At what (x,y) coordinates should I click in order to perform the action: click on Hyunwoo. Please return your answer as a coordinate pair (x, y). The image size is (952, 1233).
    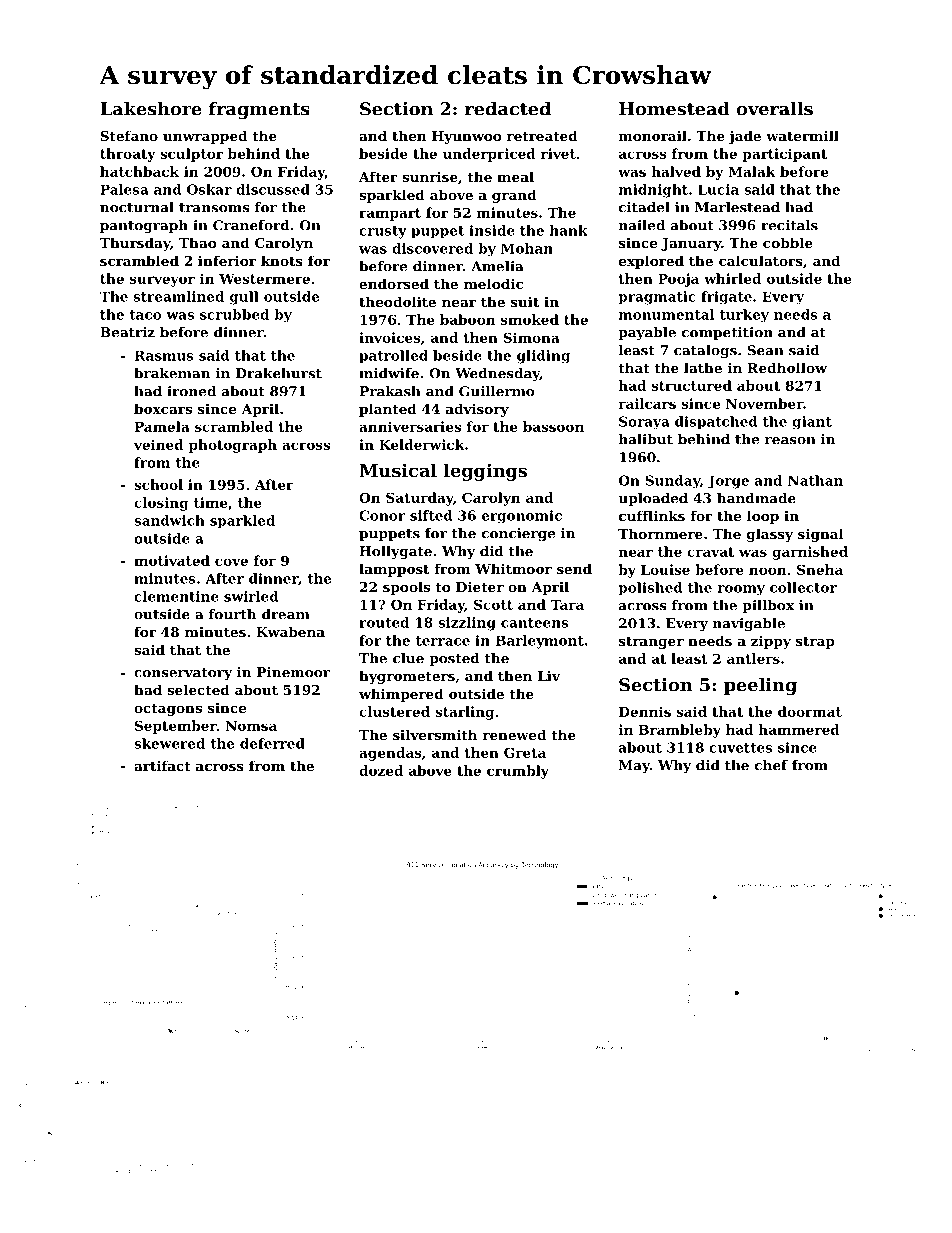
    Looking at the image, I should click on (467, 137).
